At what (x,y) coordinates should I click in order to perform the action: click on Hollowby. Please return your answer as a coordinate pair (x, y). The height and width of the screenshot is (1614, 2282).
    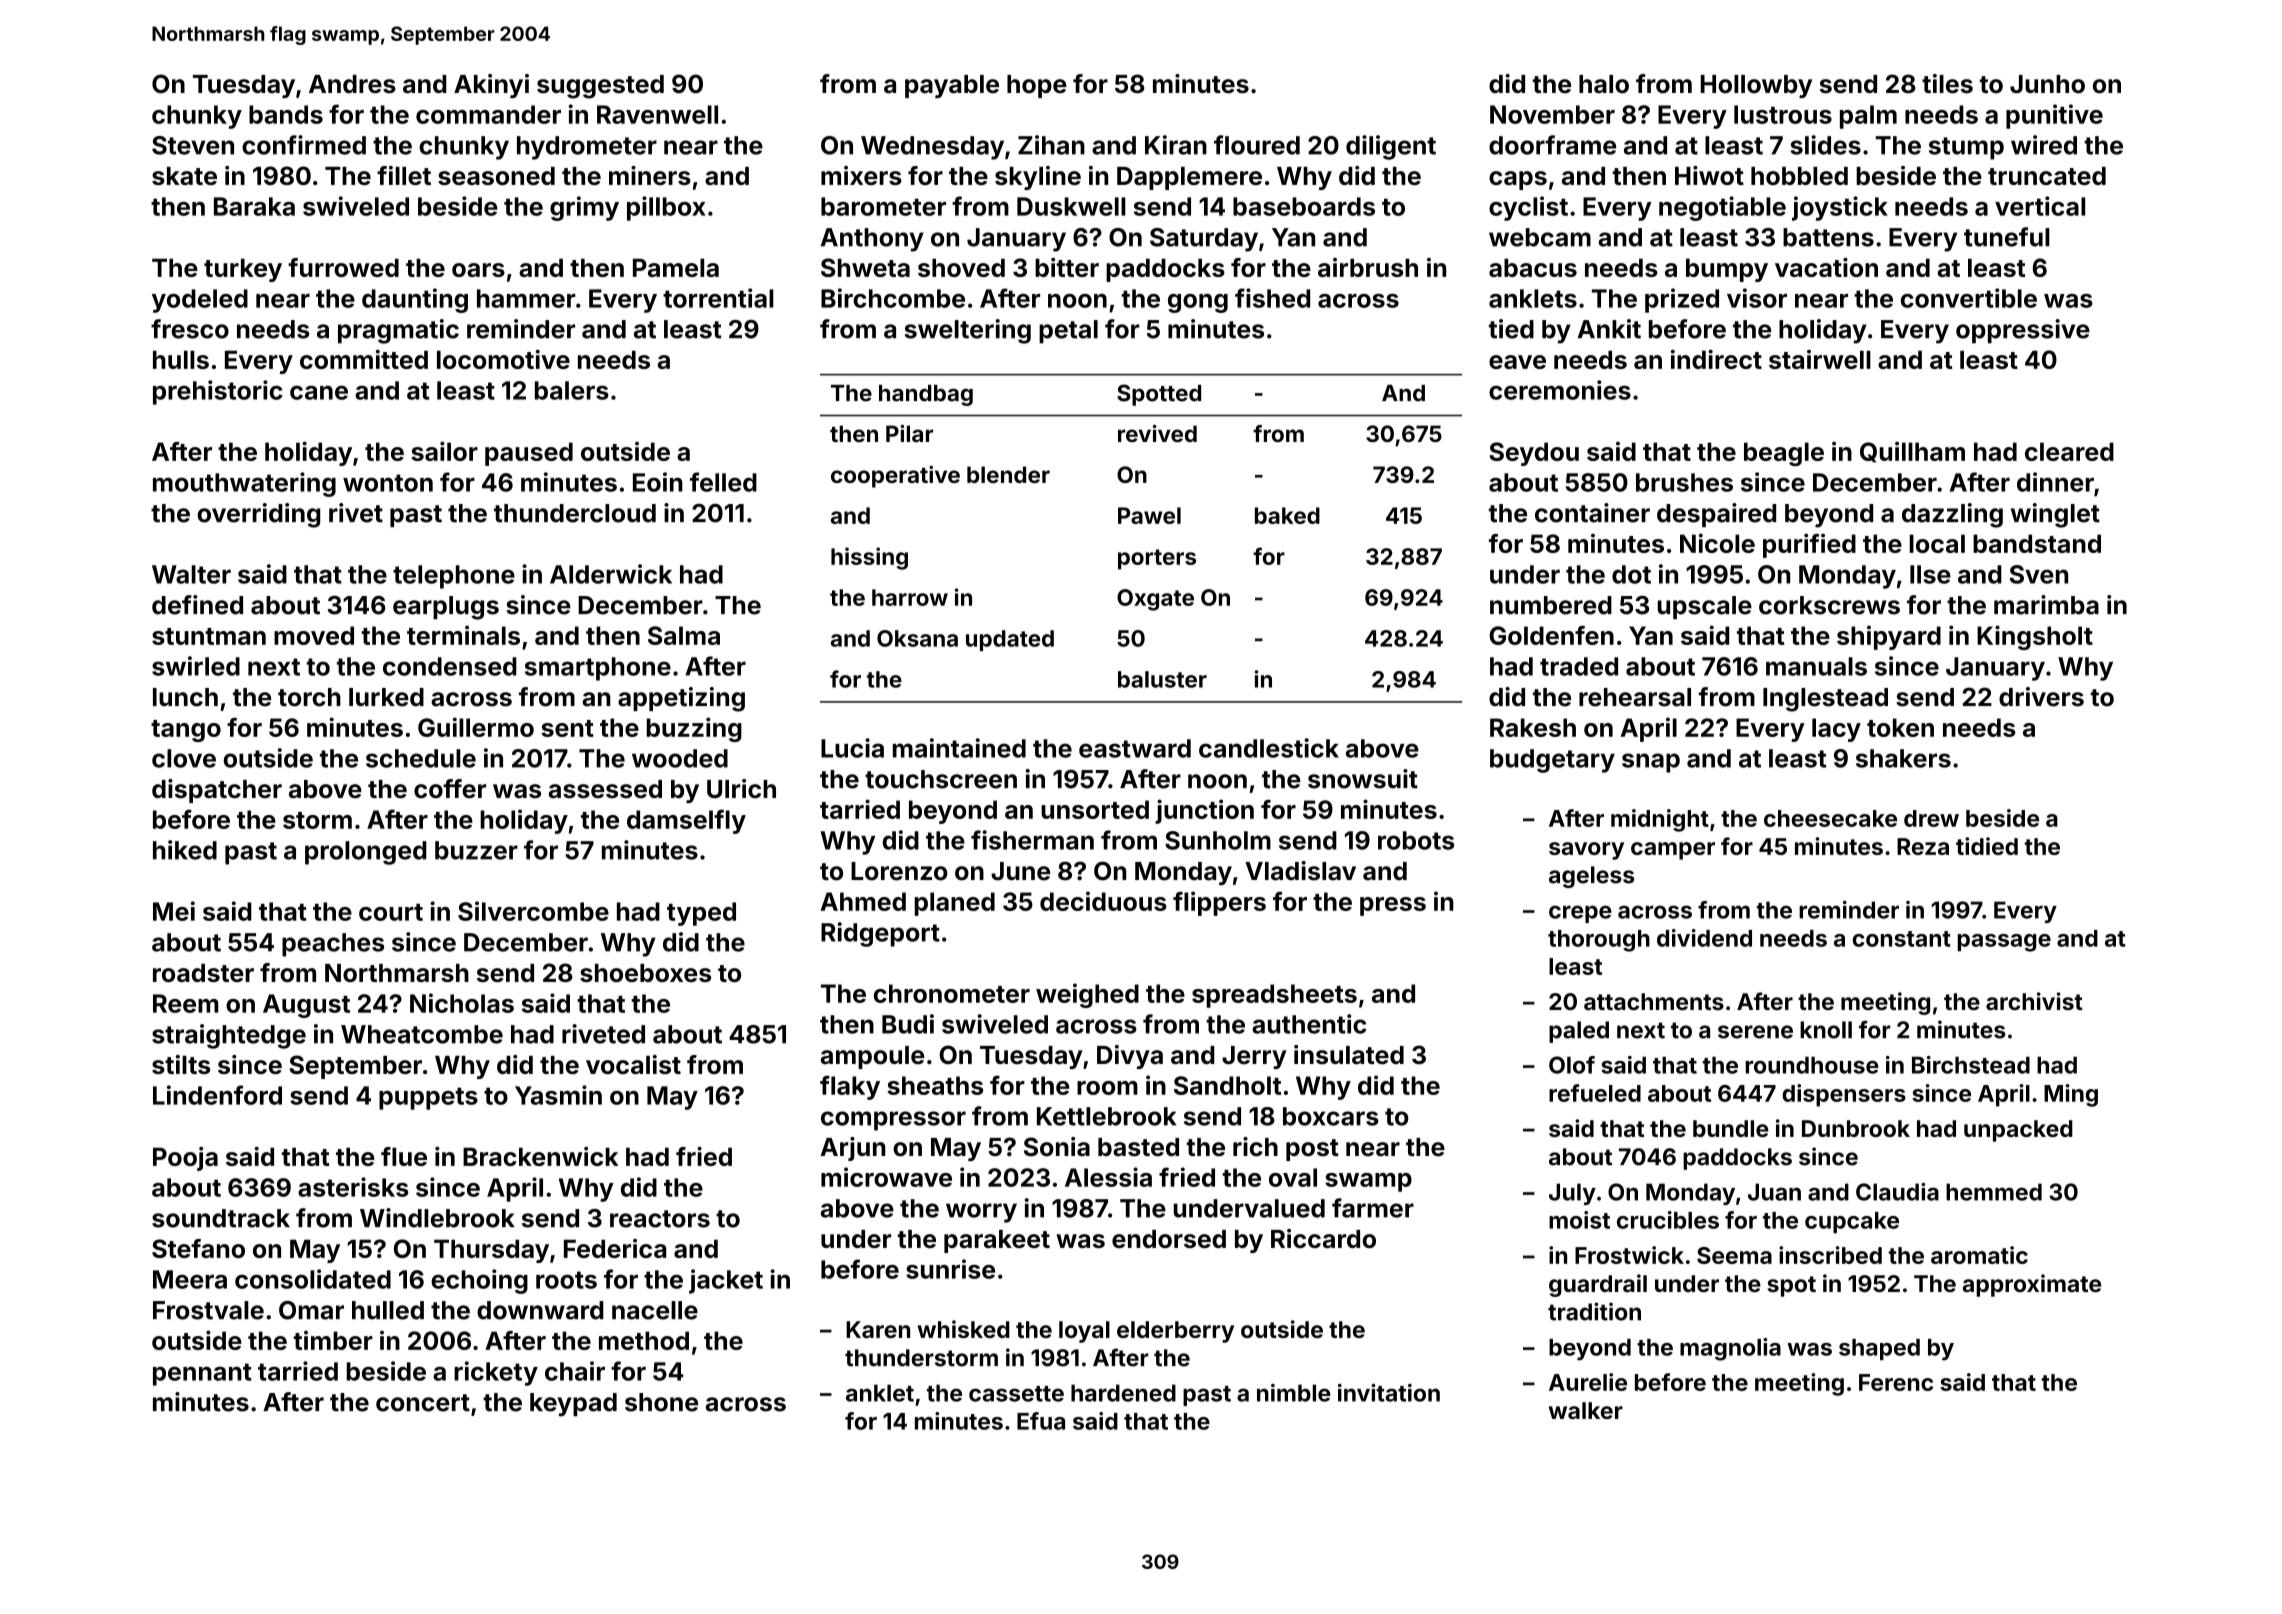
    Looking at the image, I should click on (1756, 86).
